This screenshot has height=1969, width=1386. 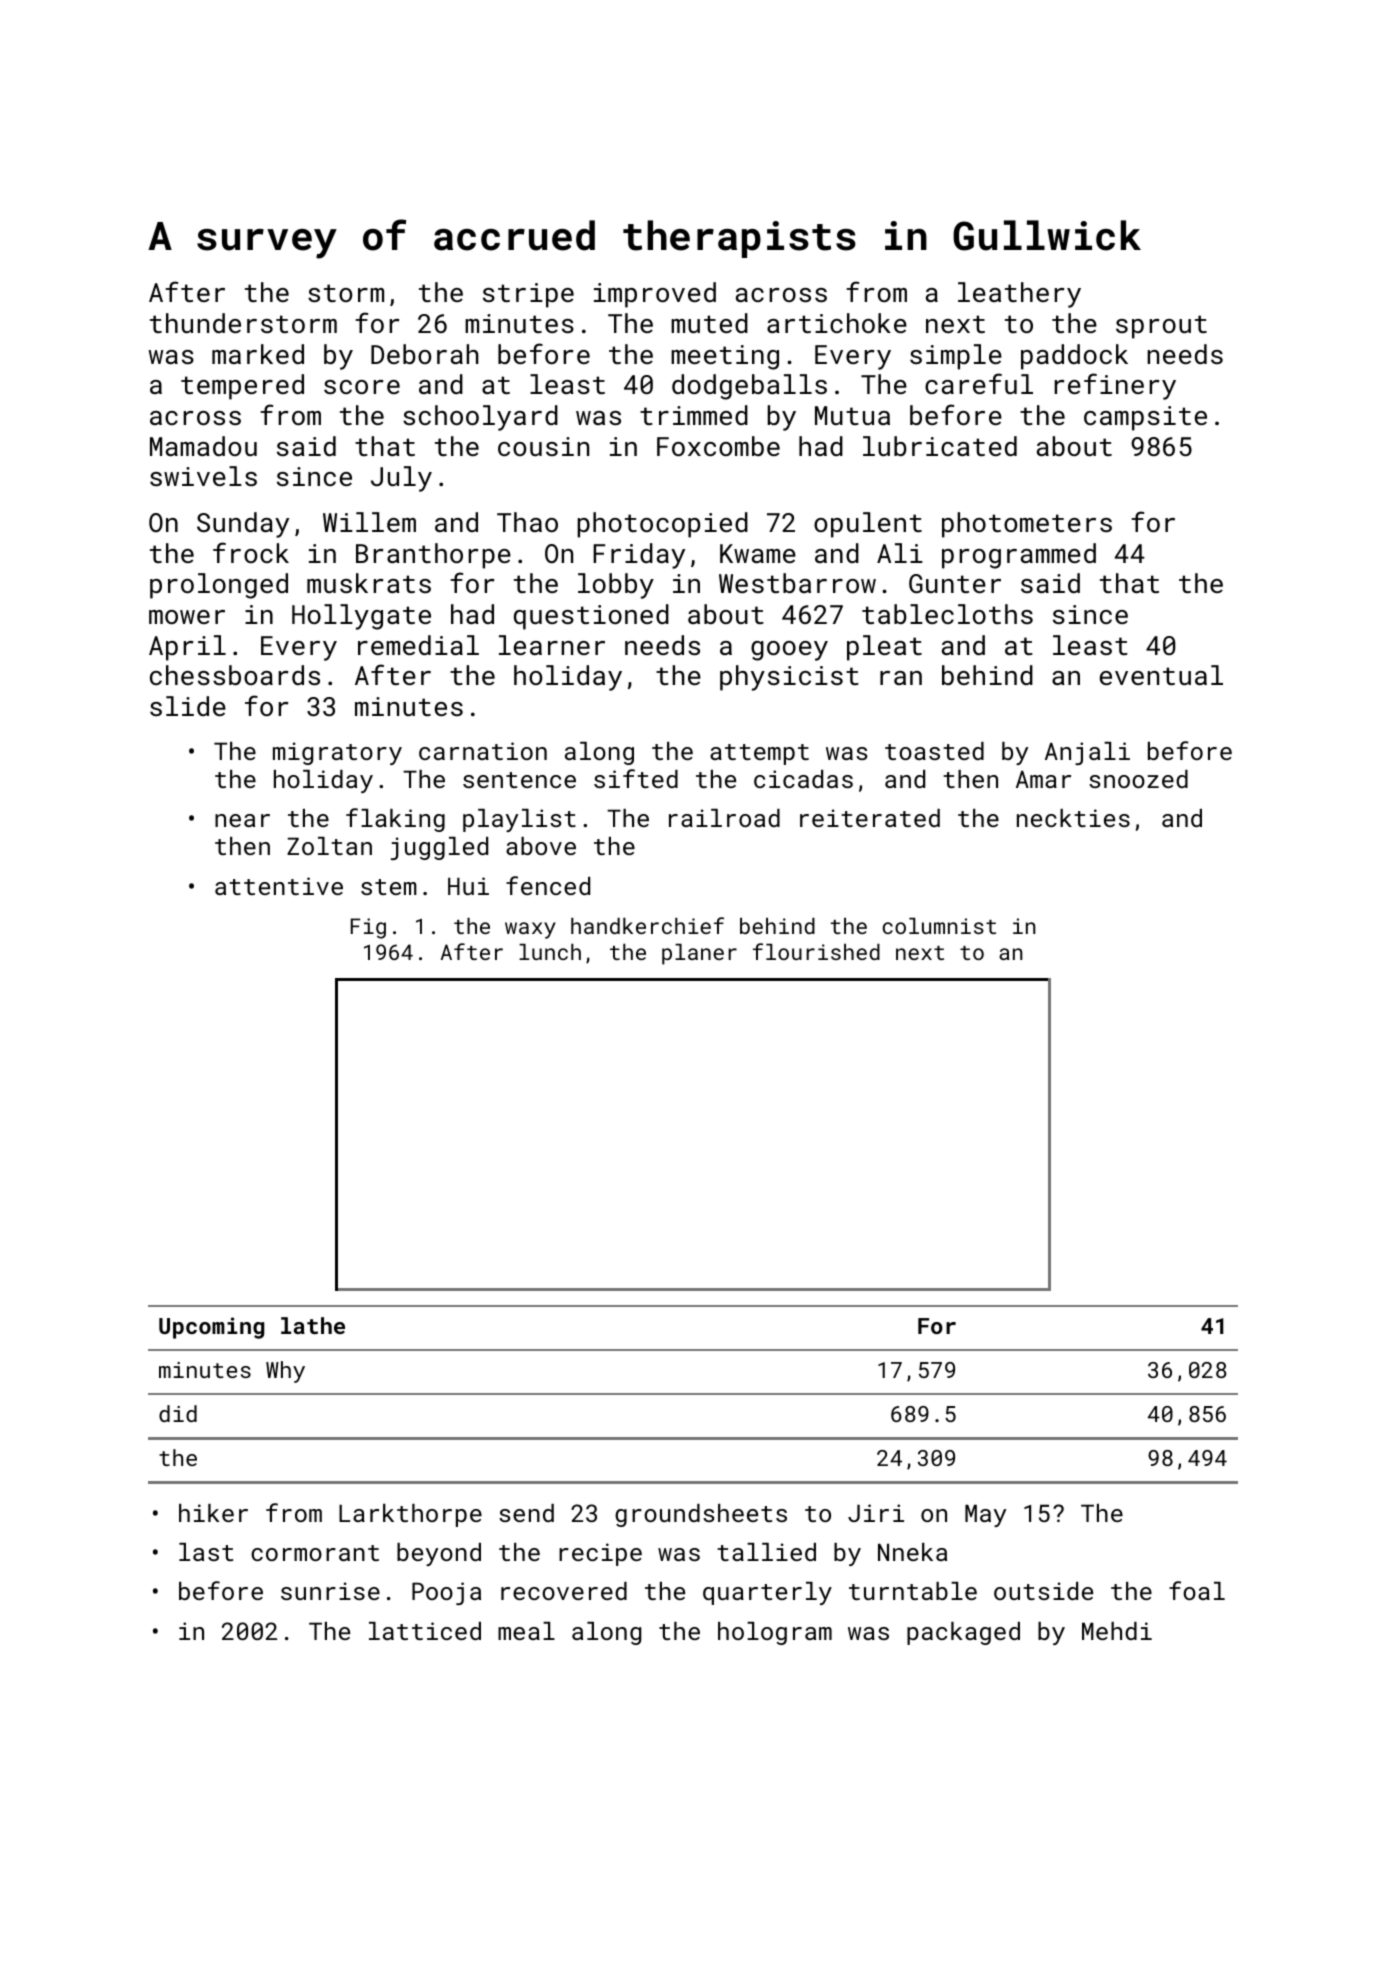 What do you see at coordinates (939, 926) in the screenshot?
I see `columnist` at bounding box center [939, 926].
